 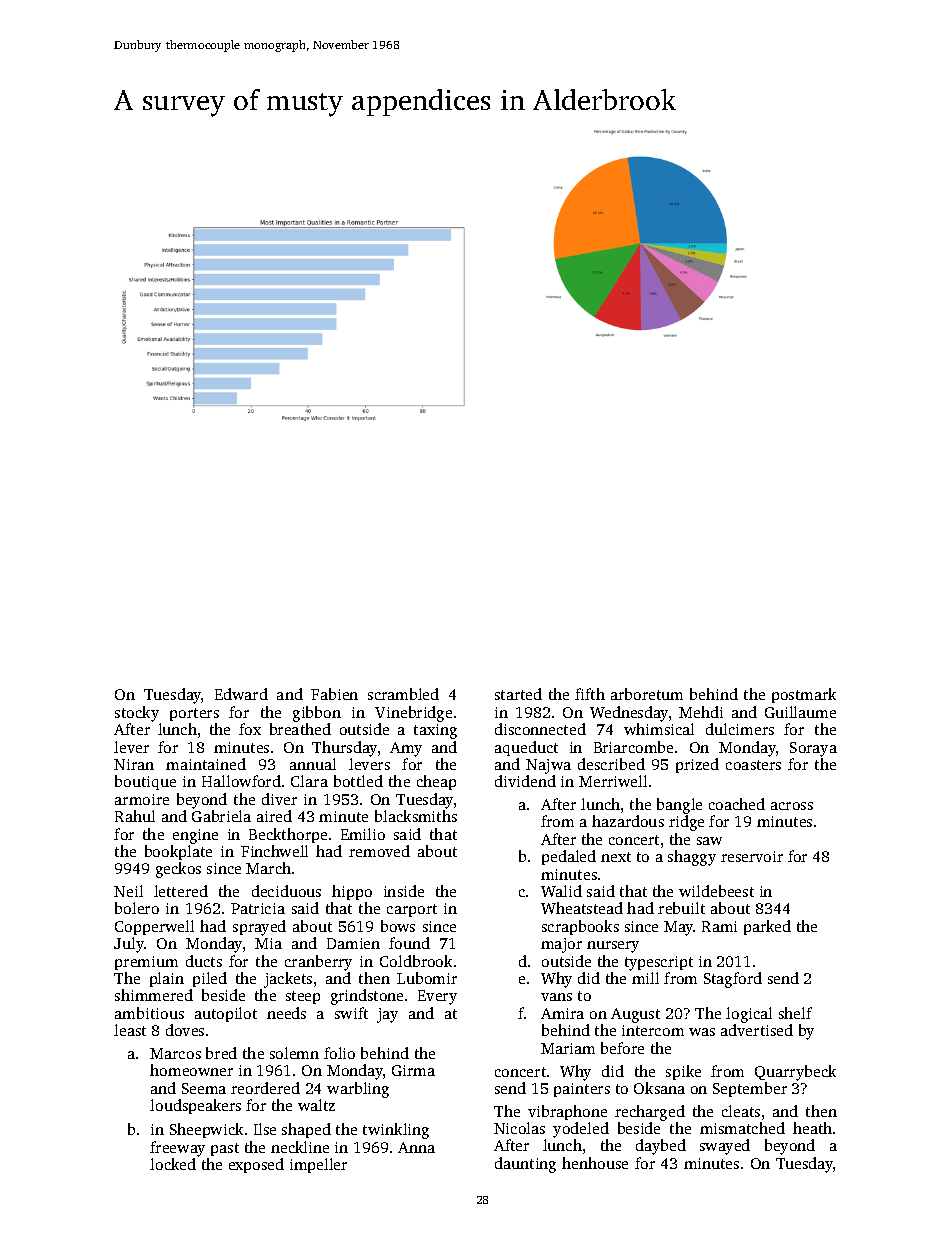 What do you see at coordinates (195, 836) in the document?
I see `engine` at bounding box center [195, 836].
